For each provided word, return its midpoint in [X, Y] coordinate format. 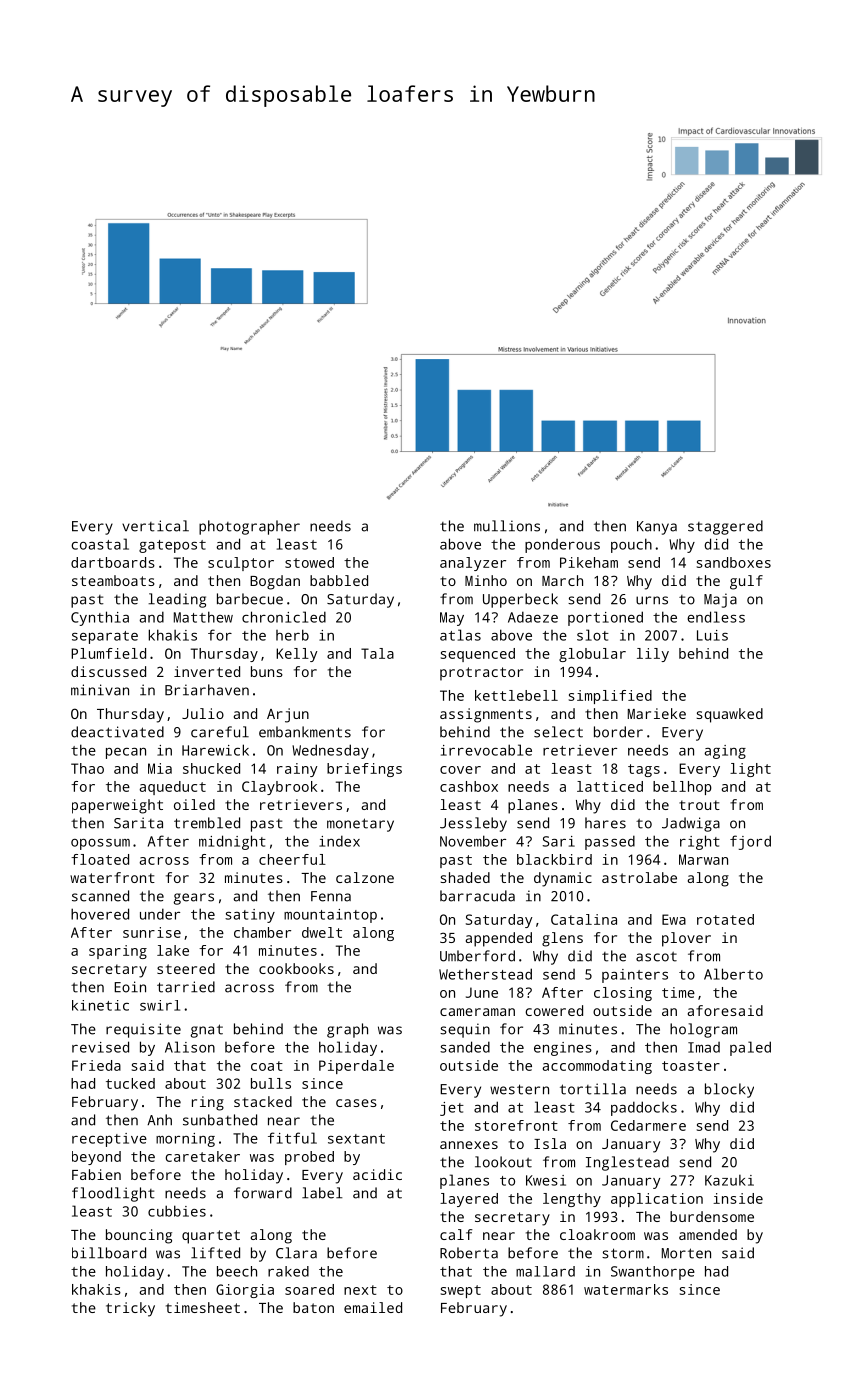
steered [186, 968]
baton [313, 1307]
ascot [656, 957]
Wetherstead [485, 974]
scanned [100, 896]
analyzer [473, 564]
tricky [130, 1309]
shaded [465, 877]
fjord [750, 842]
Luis [712, 635]
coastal [100, 544]
